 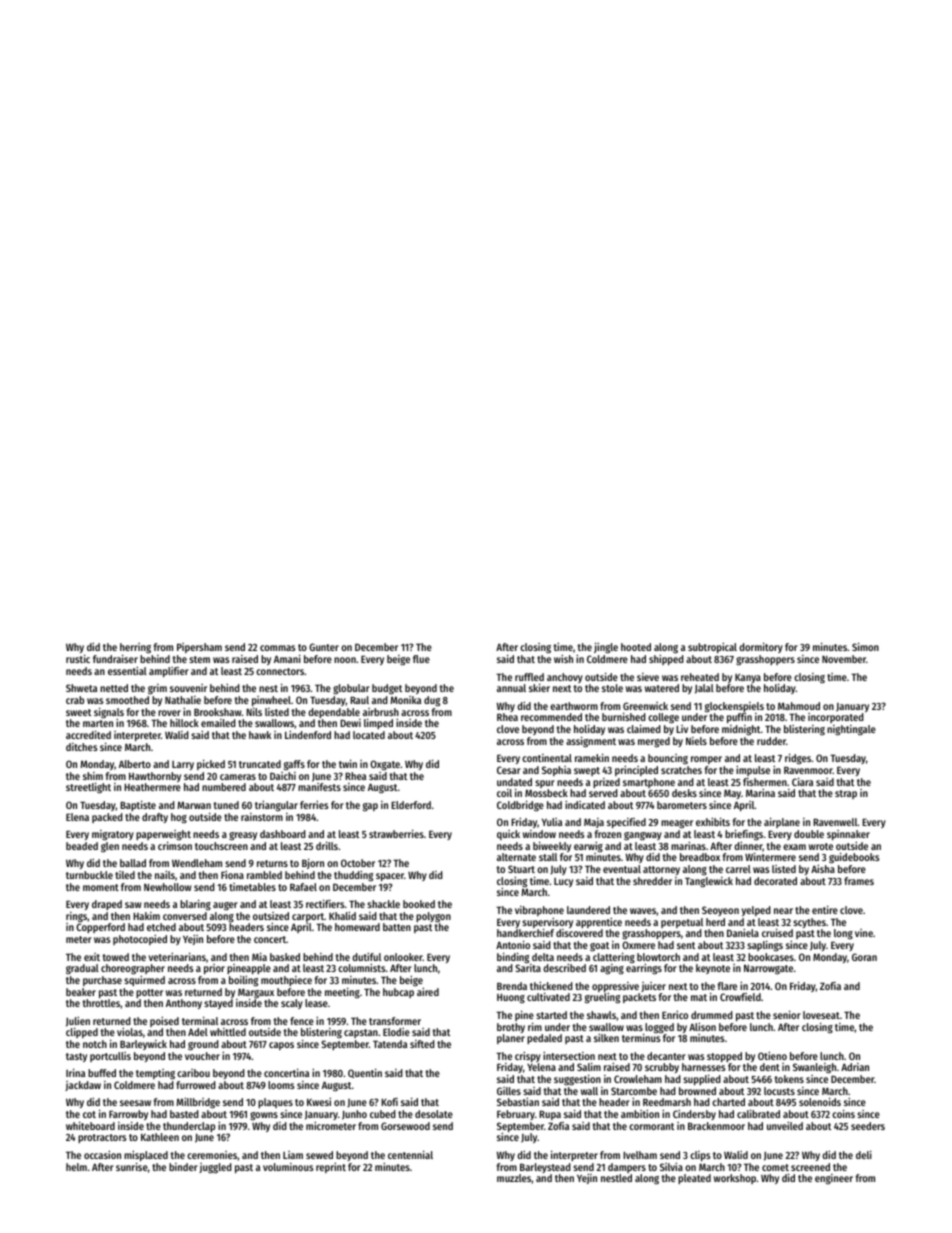 I want to click on Goran, so click(x=864, y=957).
